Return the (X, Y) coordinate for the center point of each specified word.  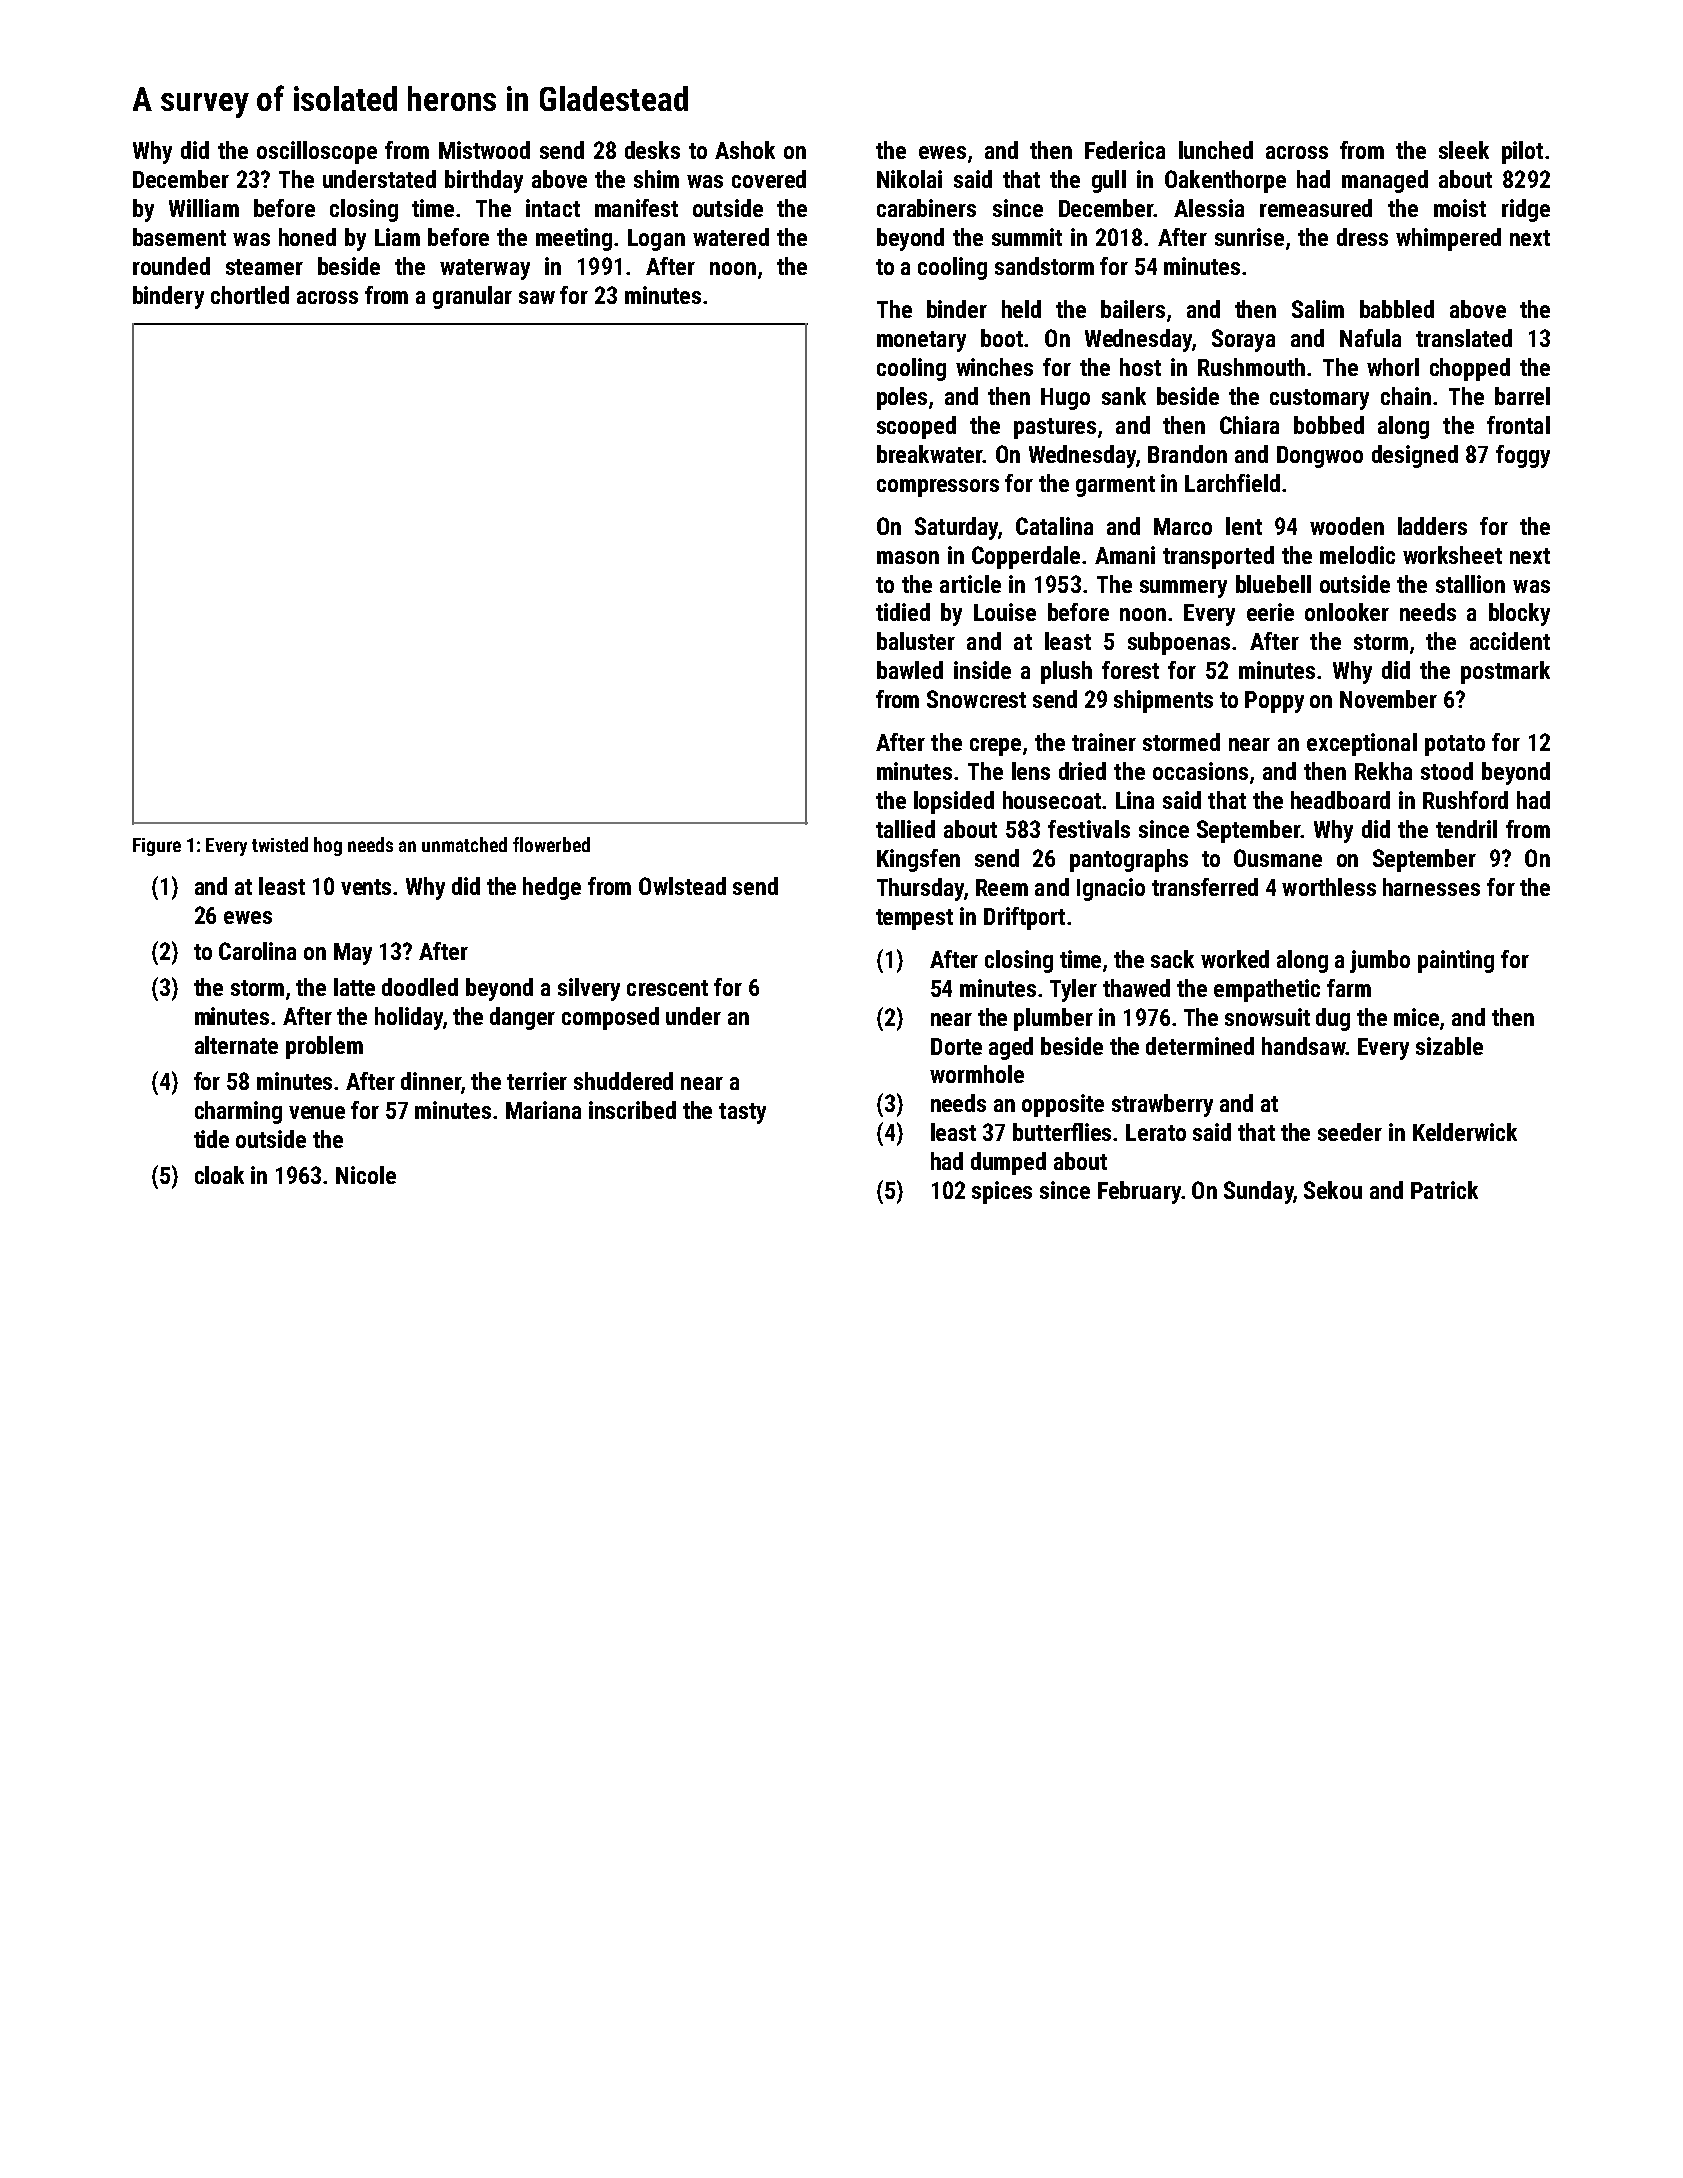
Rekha (1383, 771)
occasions (1200, 771)
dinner (431, 1081)
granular (472, 297)
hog (328, 846)
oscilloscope (317, 152)
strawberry (1162, 1105)
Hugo (1065, 399)
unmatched (464, 844)
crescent (667, 988)
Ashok (745, 150)
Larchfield (1232, 483)
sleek (1464, 150)
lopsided (954, 802)
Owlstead (682, 886)
